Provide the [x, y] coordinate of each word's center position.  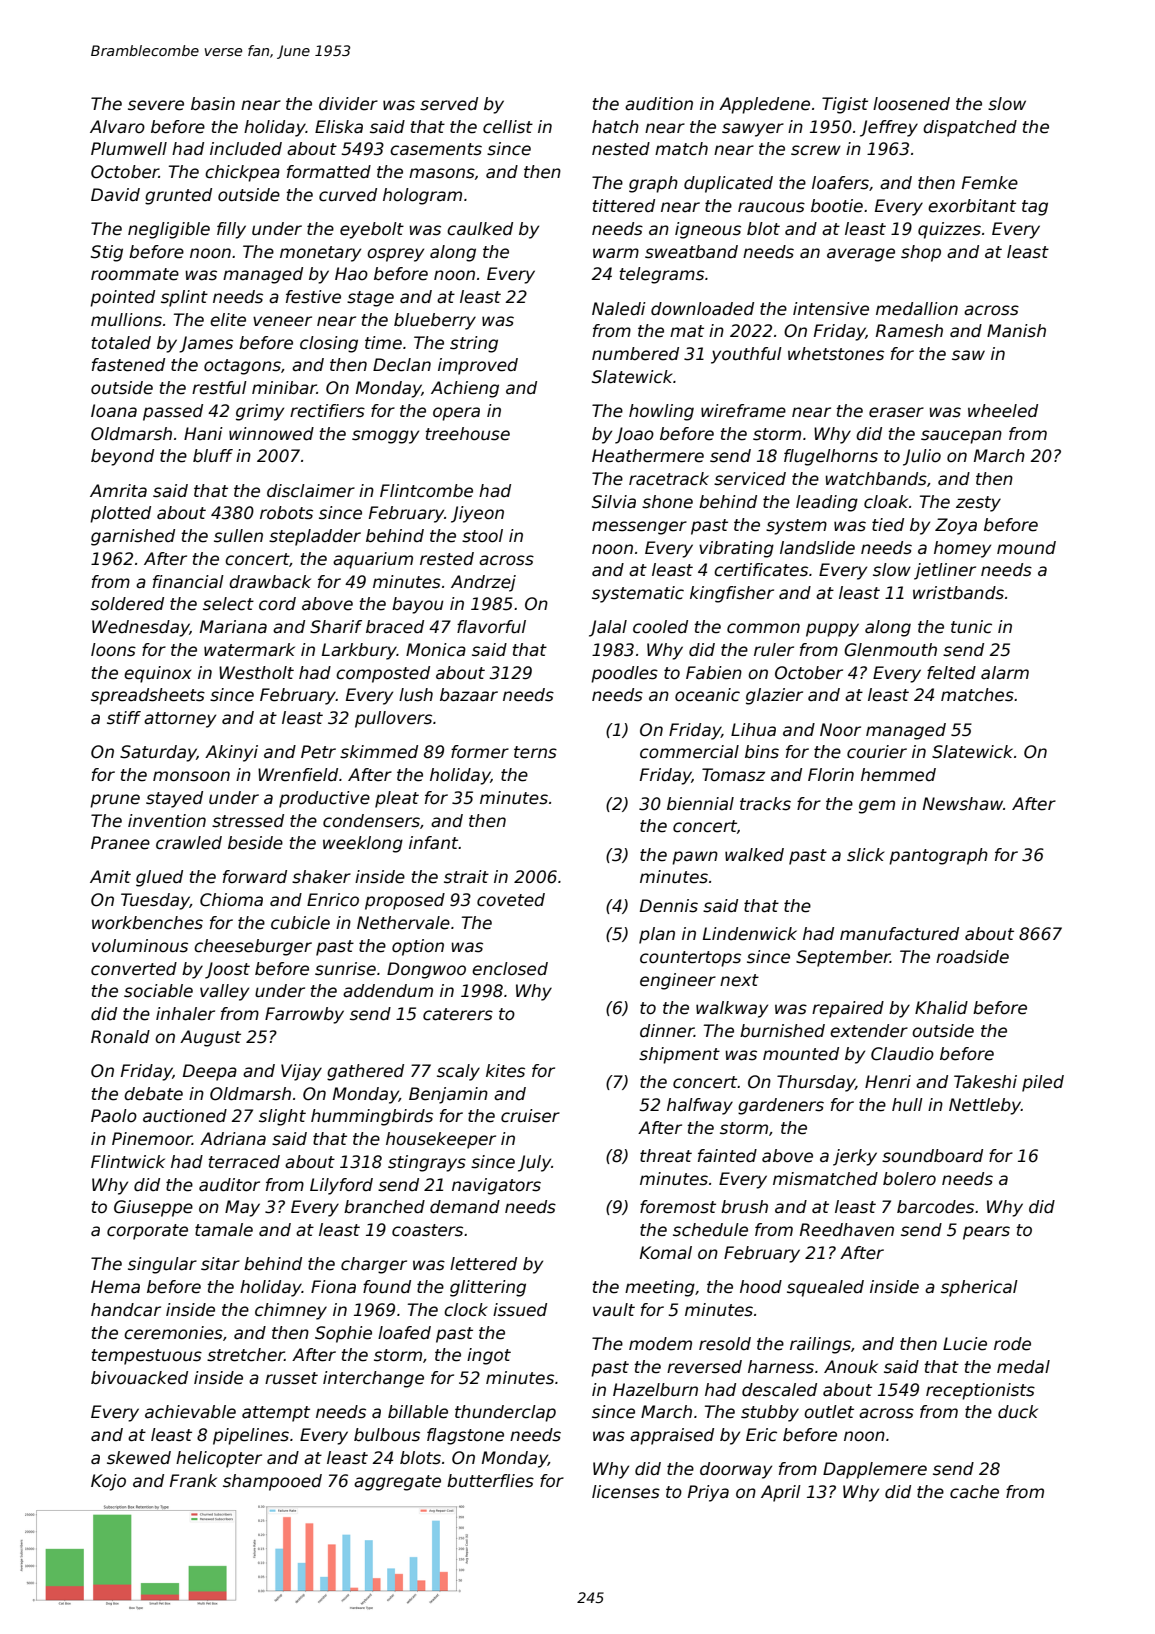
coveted [511, 900]
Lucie [965, 1344]
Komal [666, 1253]
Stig [107, 253]
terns [535, 752]
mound [1026, 548]
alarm [1005, 673]
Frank [193, 1481]
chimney [291, 1311]
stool [482, 536]
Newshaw [963, 804]
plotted [120, 514]
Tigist [845, 105]
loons [113, 650]
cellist [508, 127]
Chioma [231, 900]
